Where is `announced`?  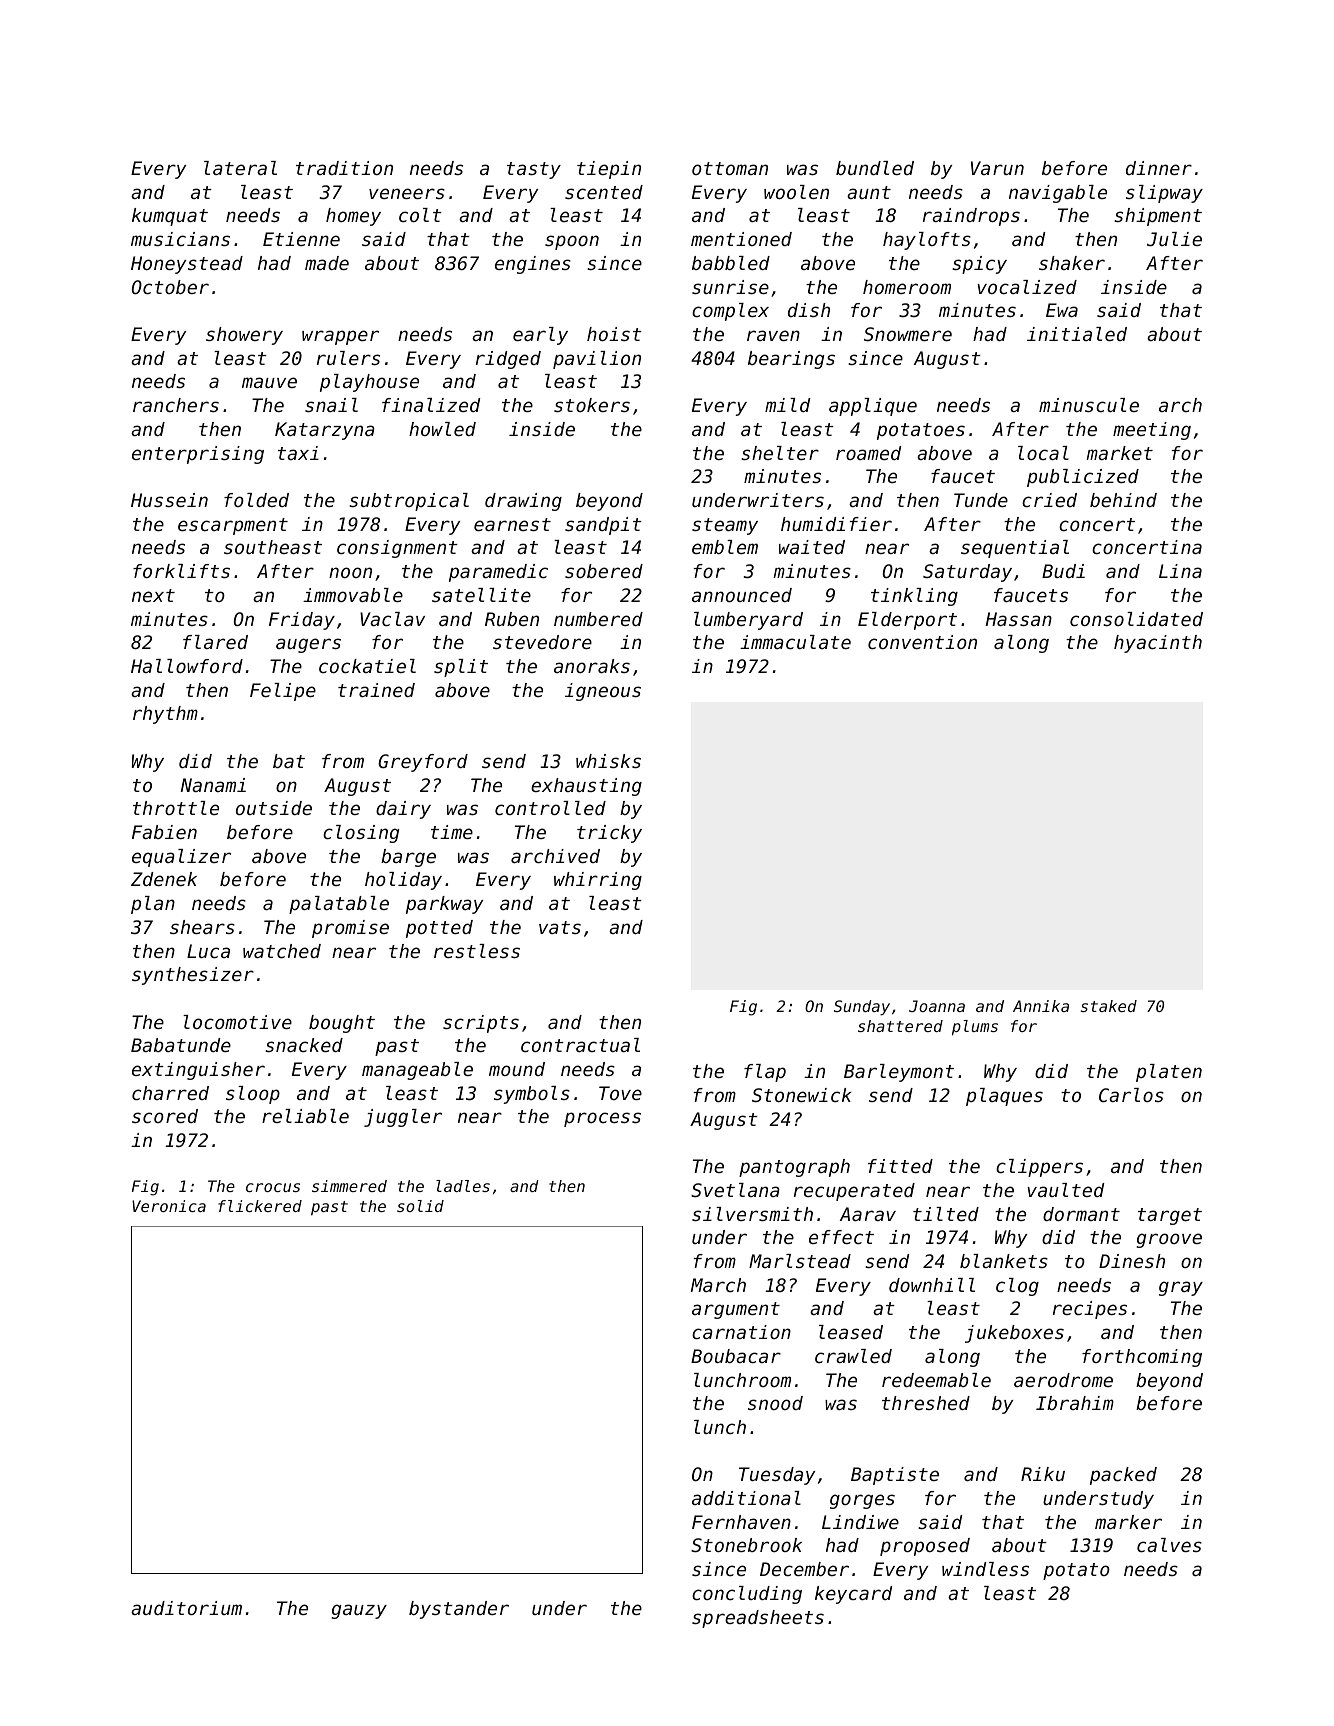
announced is located at coordinates (742, 595).
